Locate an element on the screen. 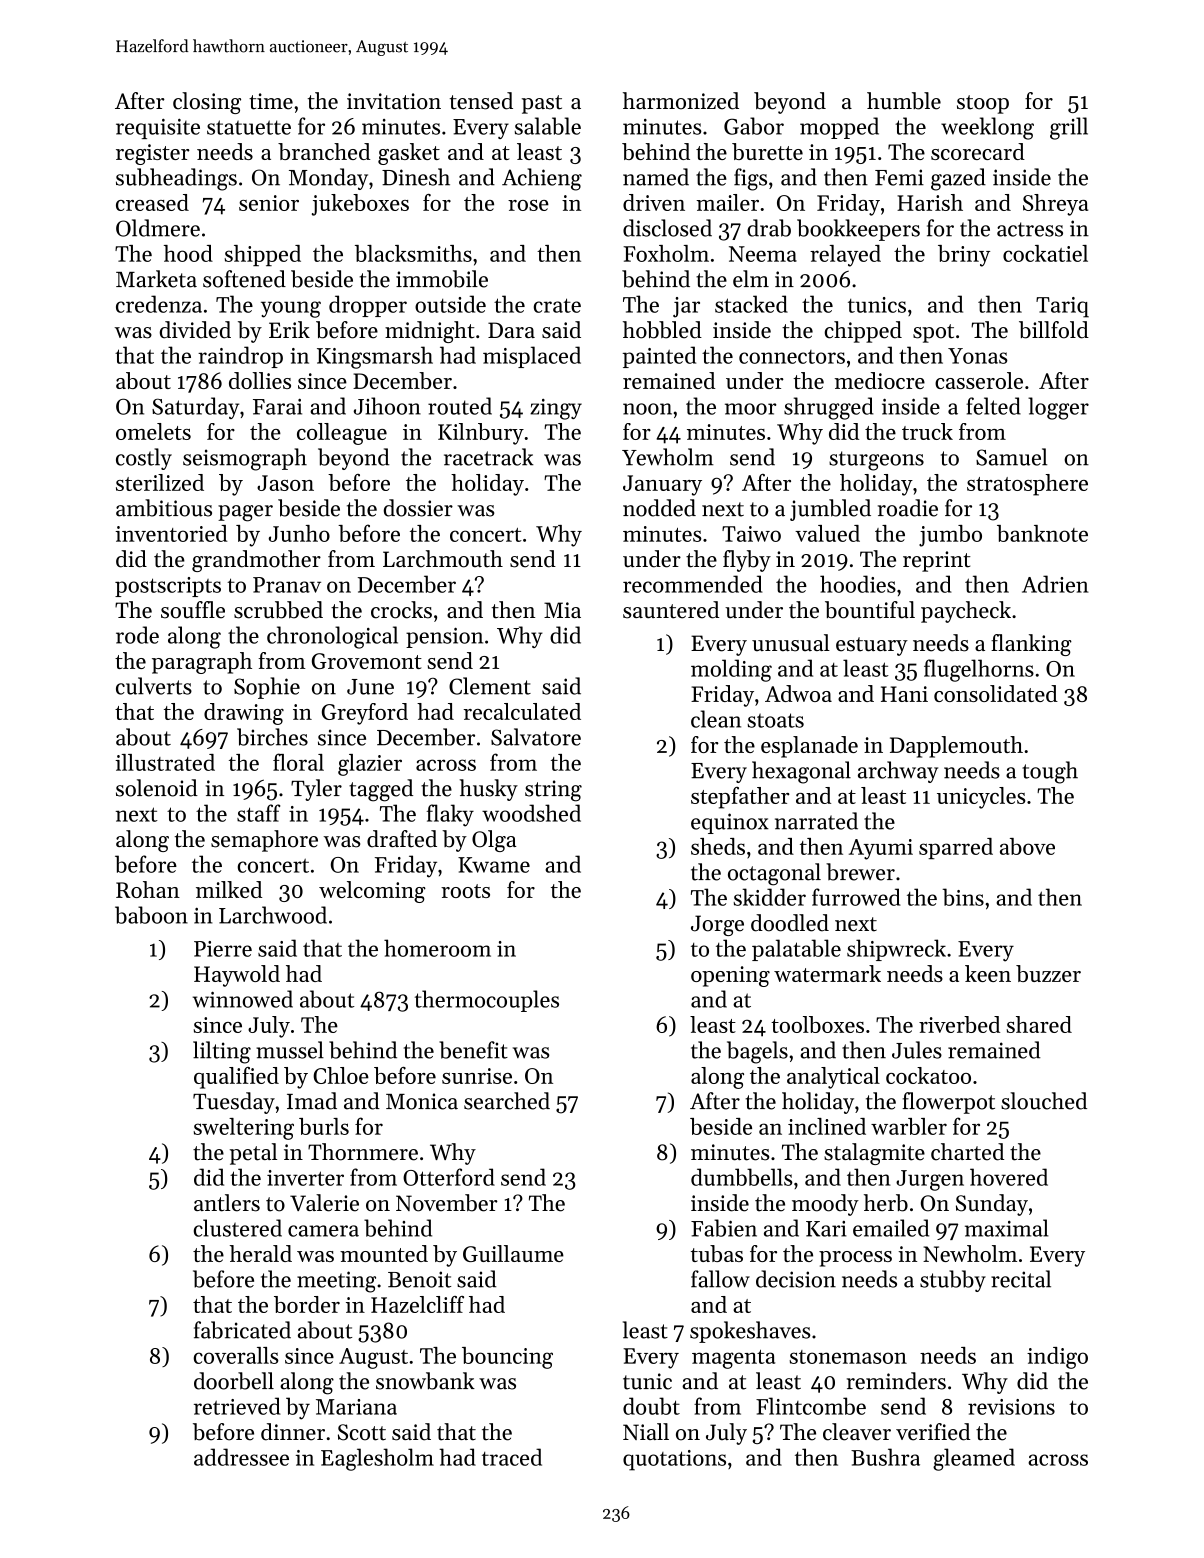 This screenshot has height=1558, width=1204. Saturday is located at coordinates (195, 408).
